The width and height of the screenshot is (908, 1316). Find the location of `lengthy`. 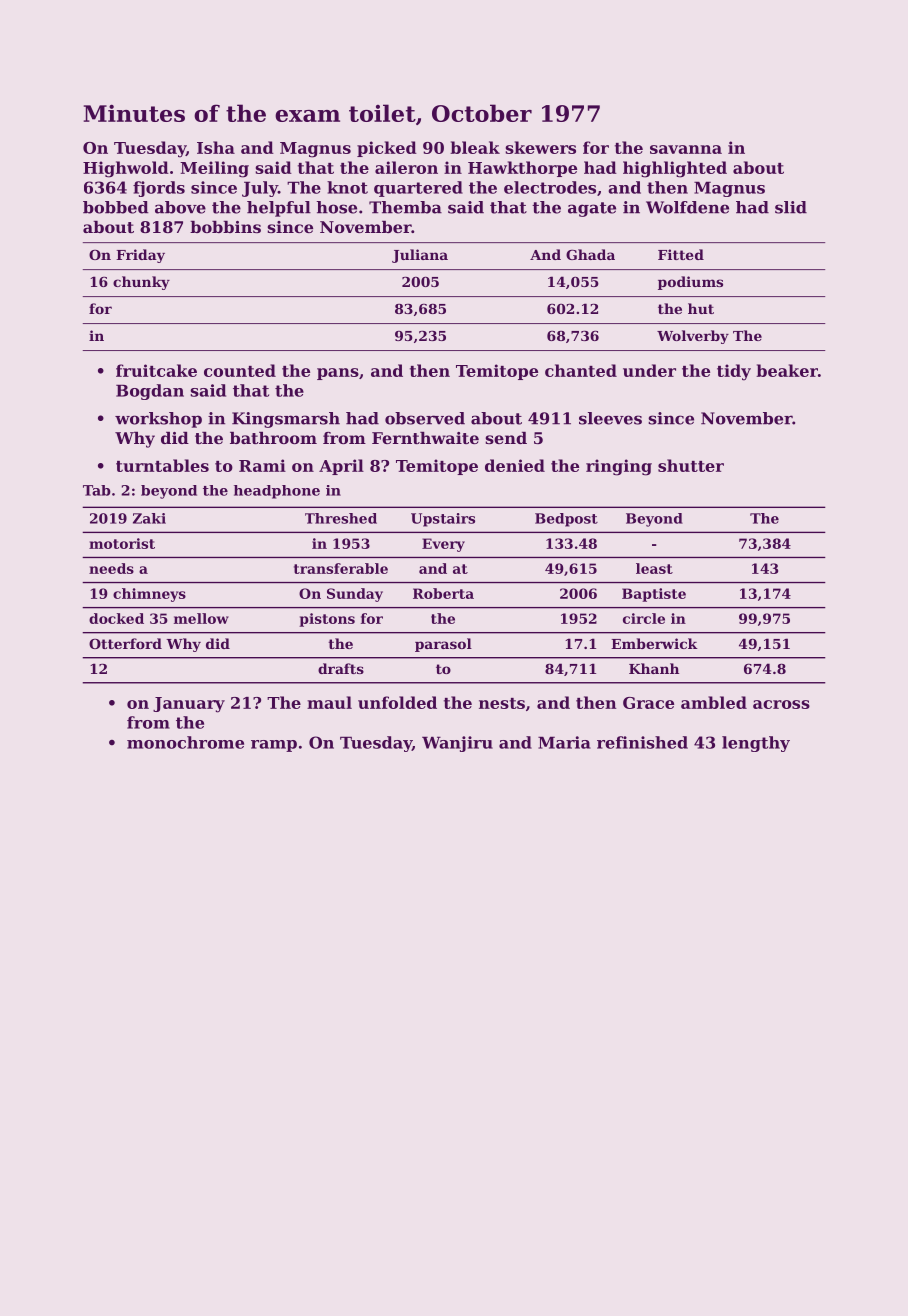

lengthy is located at coordinates (756, 744).
